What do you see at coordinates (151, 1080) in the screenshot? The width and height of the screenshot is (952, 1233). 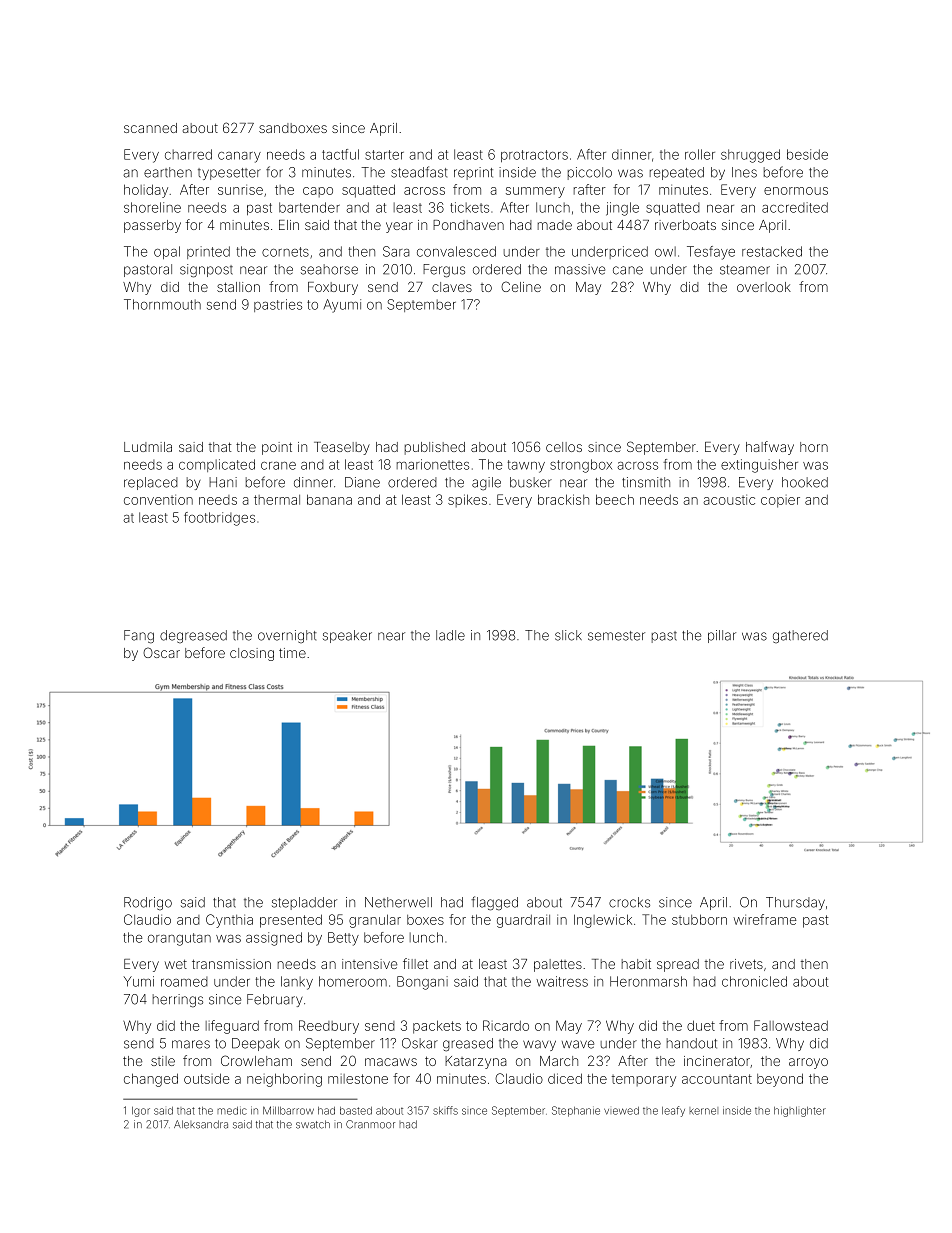 I see `changed` at bounding box center [151, 1080].
